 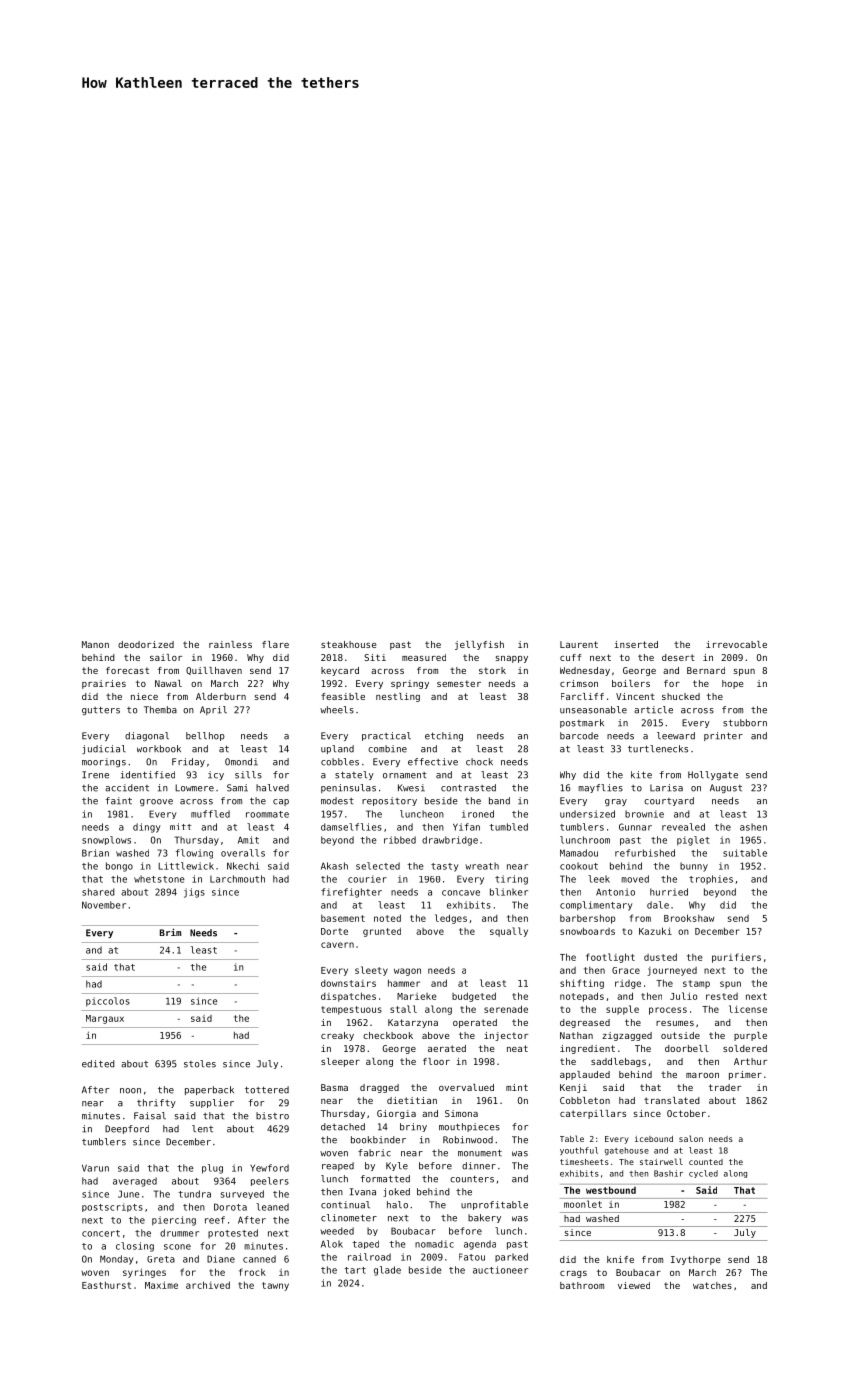 What do you see at coordinates (170, 932) in the document?
I see `Brim` at bounding box center [170, 932].
